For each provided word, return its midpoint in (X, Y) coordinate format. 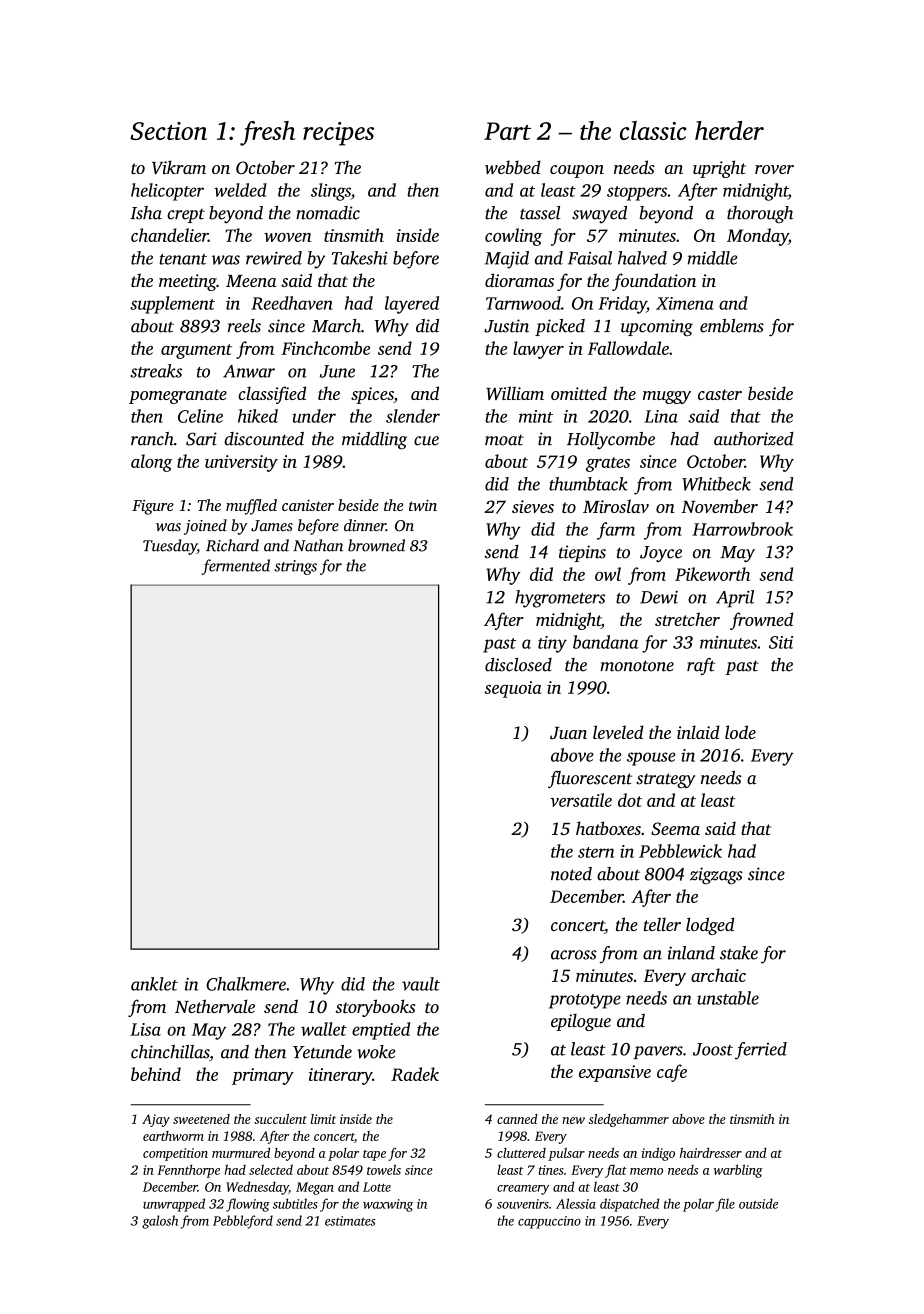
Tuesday (170, 547)
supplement (172, 305)
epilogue (581, 1022)
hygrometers (560, 599)
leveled (618, 732)
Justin (506, 326)
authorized (754, 439)
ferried (761, 1051)
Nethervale (215, 1006)
